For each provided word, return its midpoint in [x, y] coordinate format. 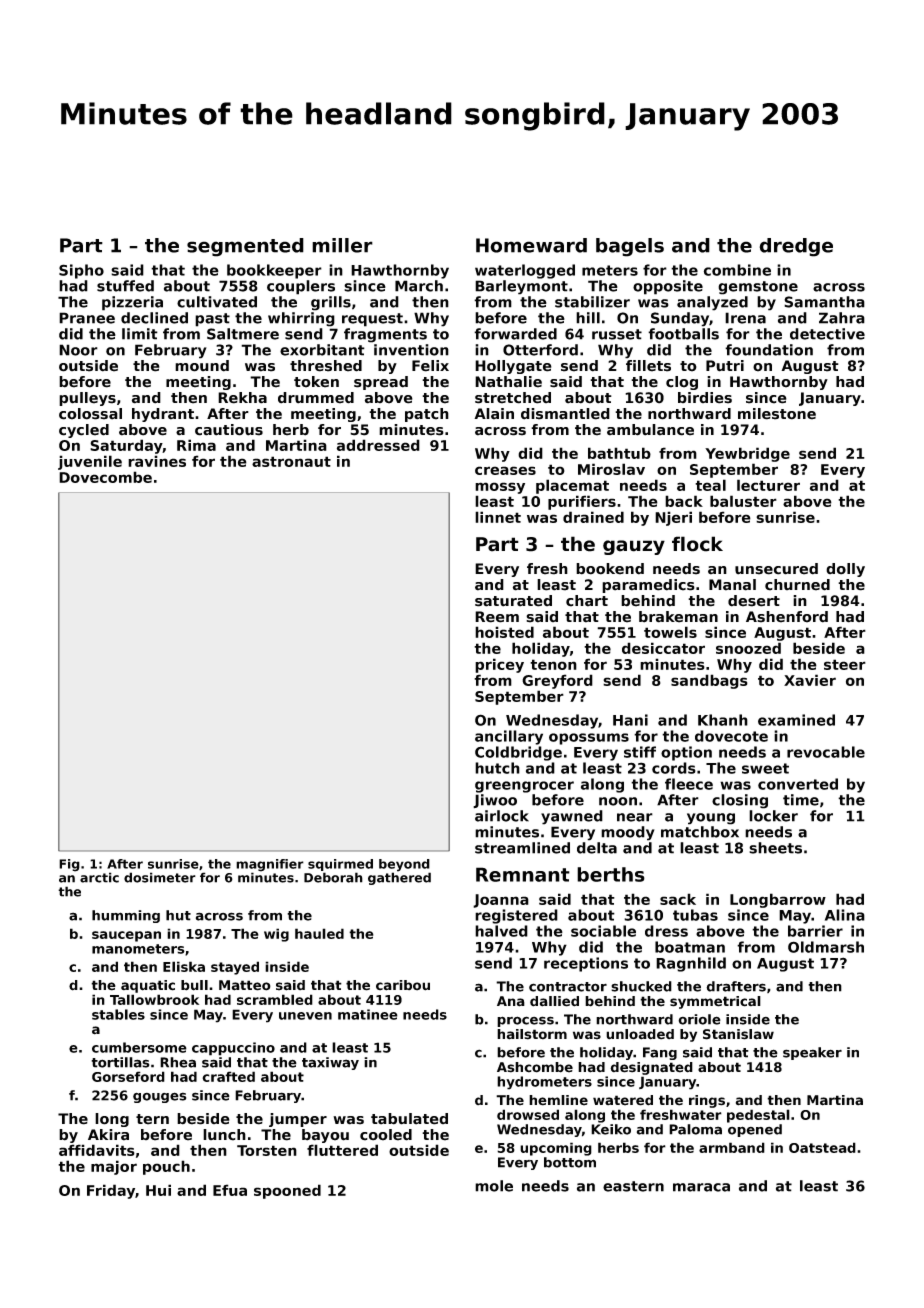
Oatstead [822, 1147]
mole [494, 1186]
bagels [630, 247]
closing [740, 801]
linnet [498, 517]
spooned [287, 1191]
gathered [399, 878]
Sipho [81, 271]
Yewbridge [747, 454]
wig [276, 935]
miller [342, 245]
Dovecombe [105, 477]
